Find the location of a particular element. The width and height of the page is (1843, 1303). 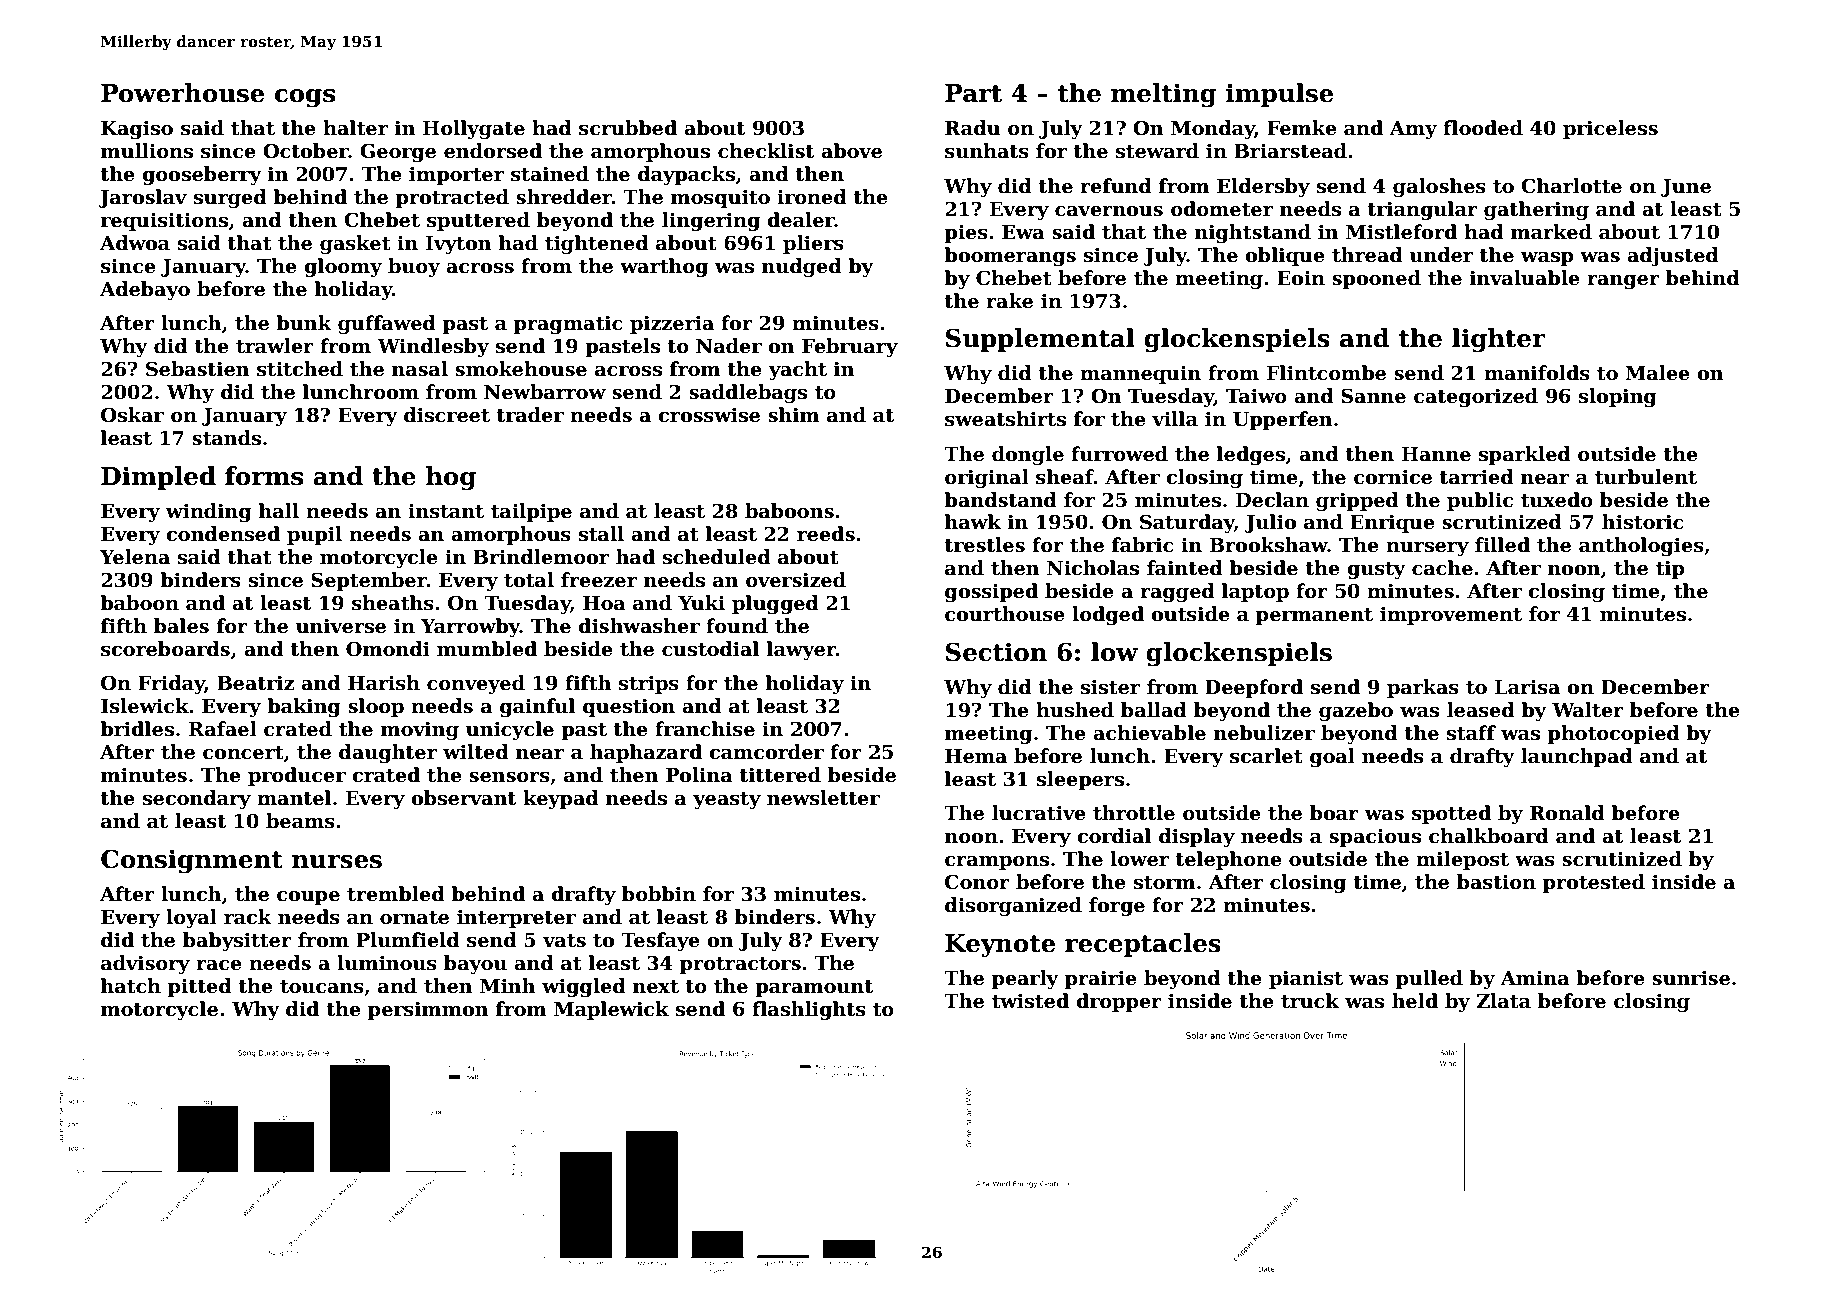

saddlebags is located at coordinates (748, 393).
